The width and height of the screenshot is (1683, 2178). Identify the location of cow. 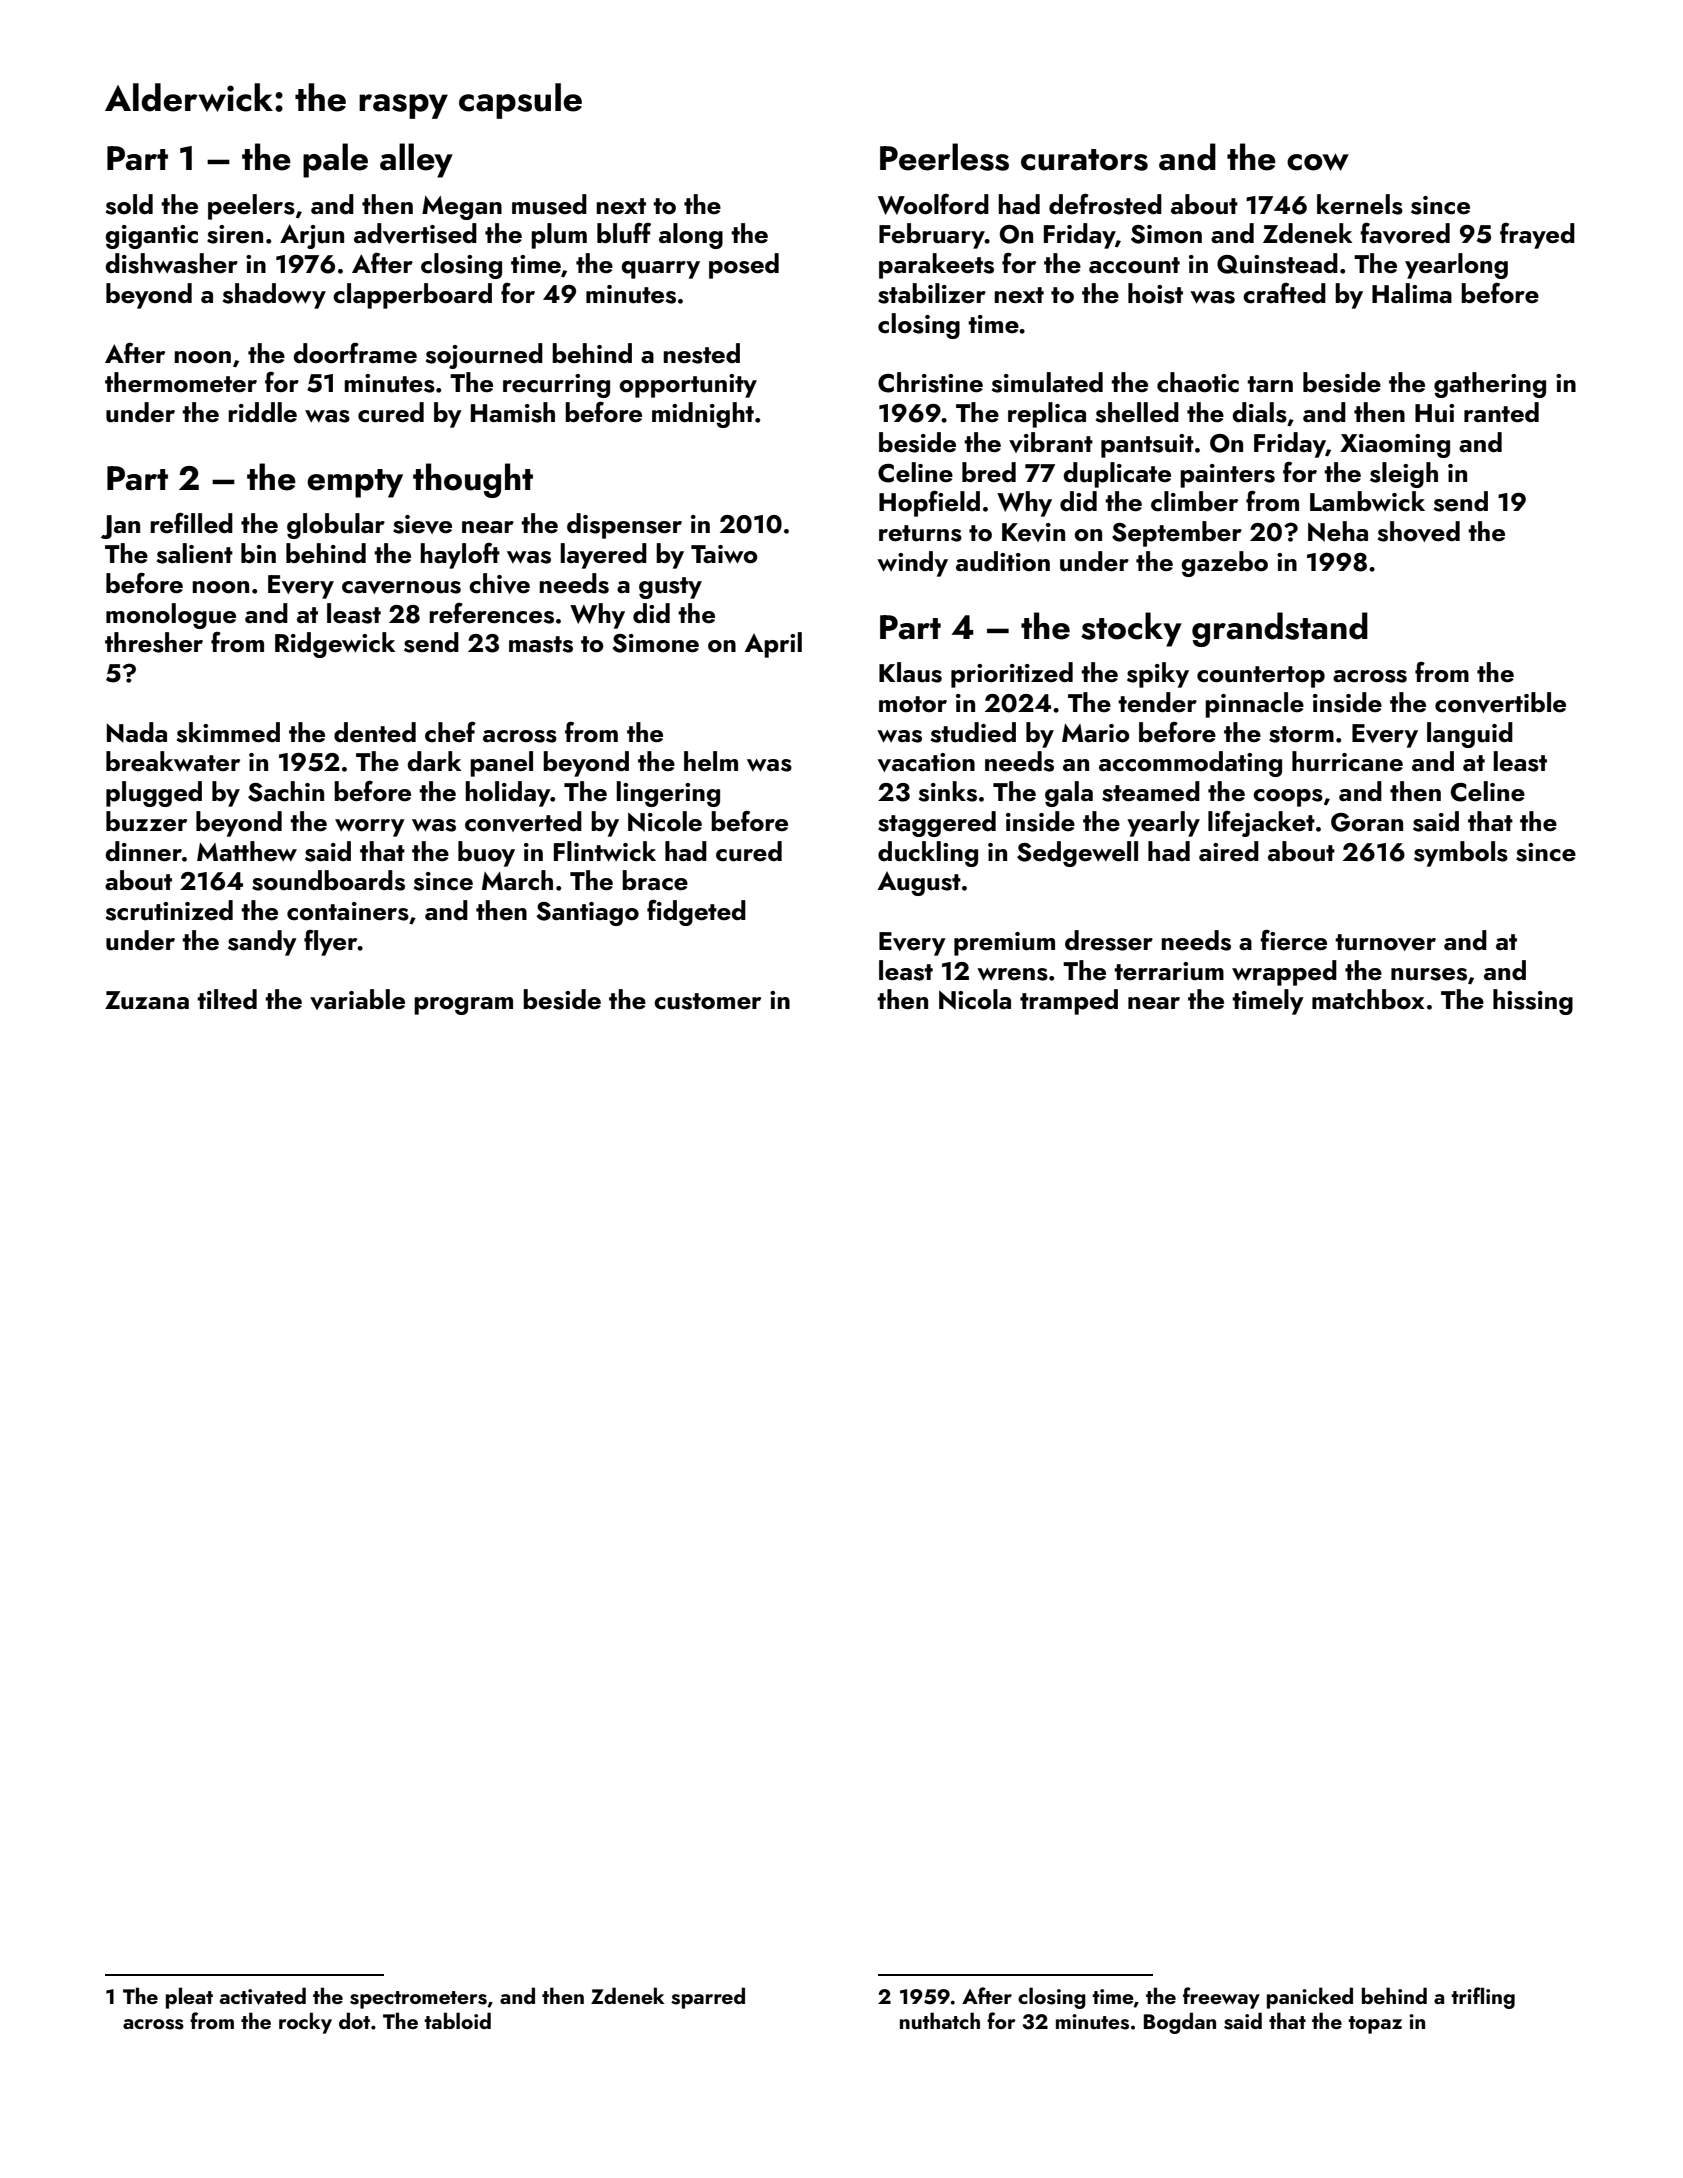
(1318, 162).
